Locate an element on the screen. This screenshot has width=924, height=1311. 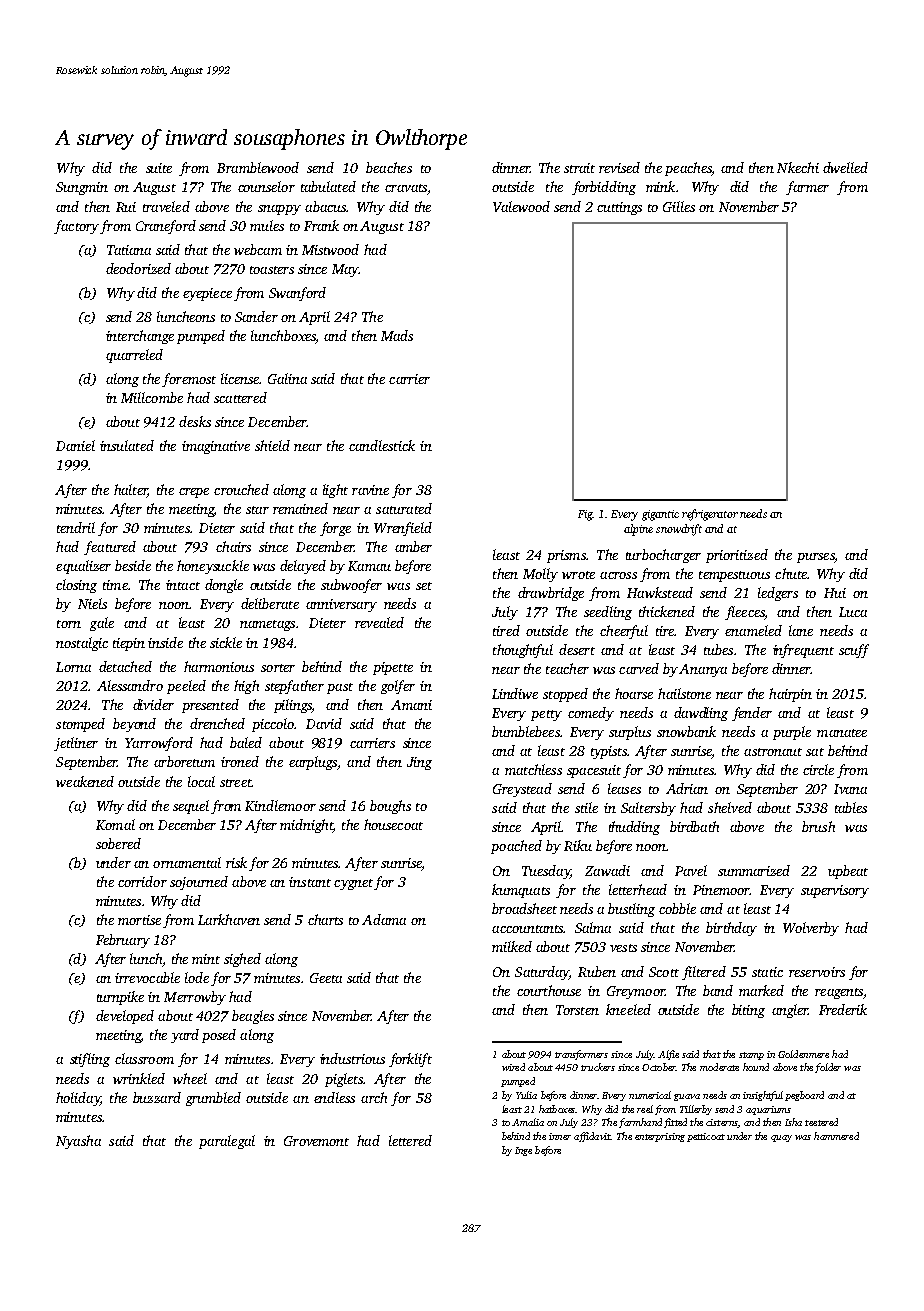
beaches is located at coordinates (389, 167).
